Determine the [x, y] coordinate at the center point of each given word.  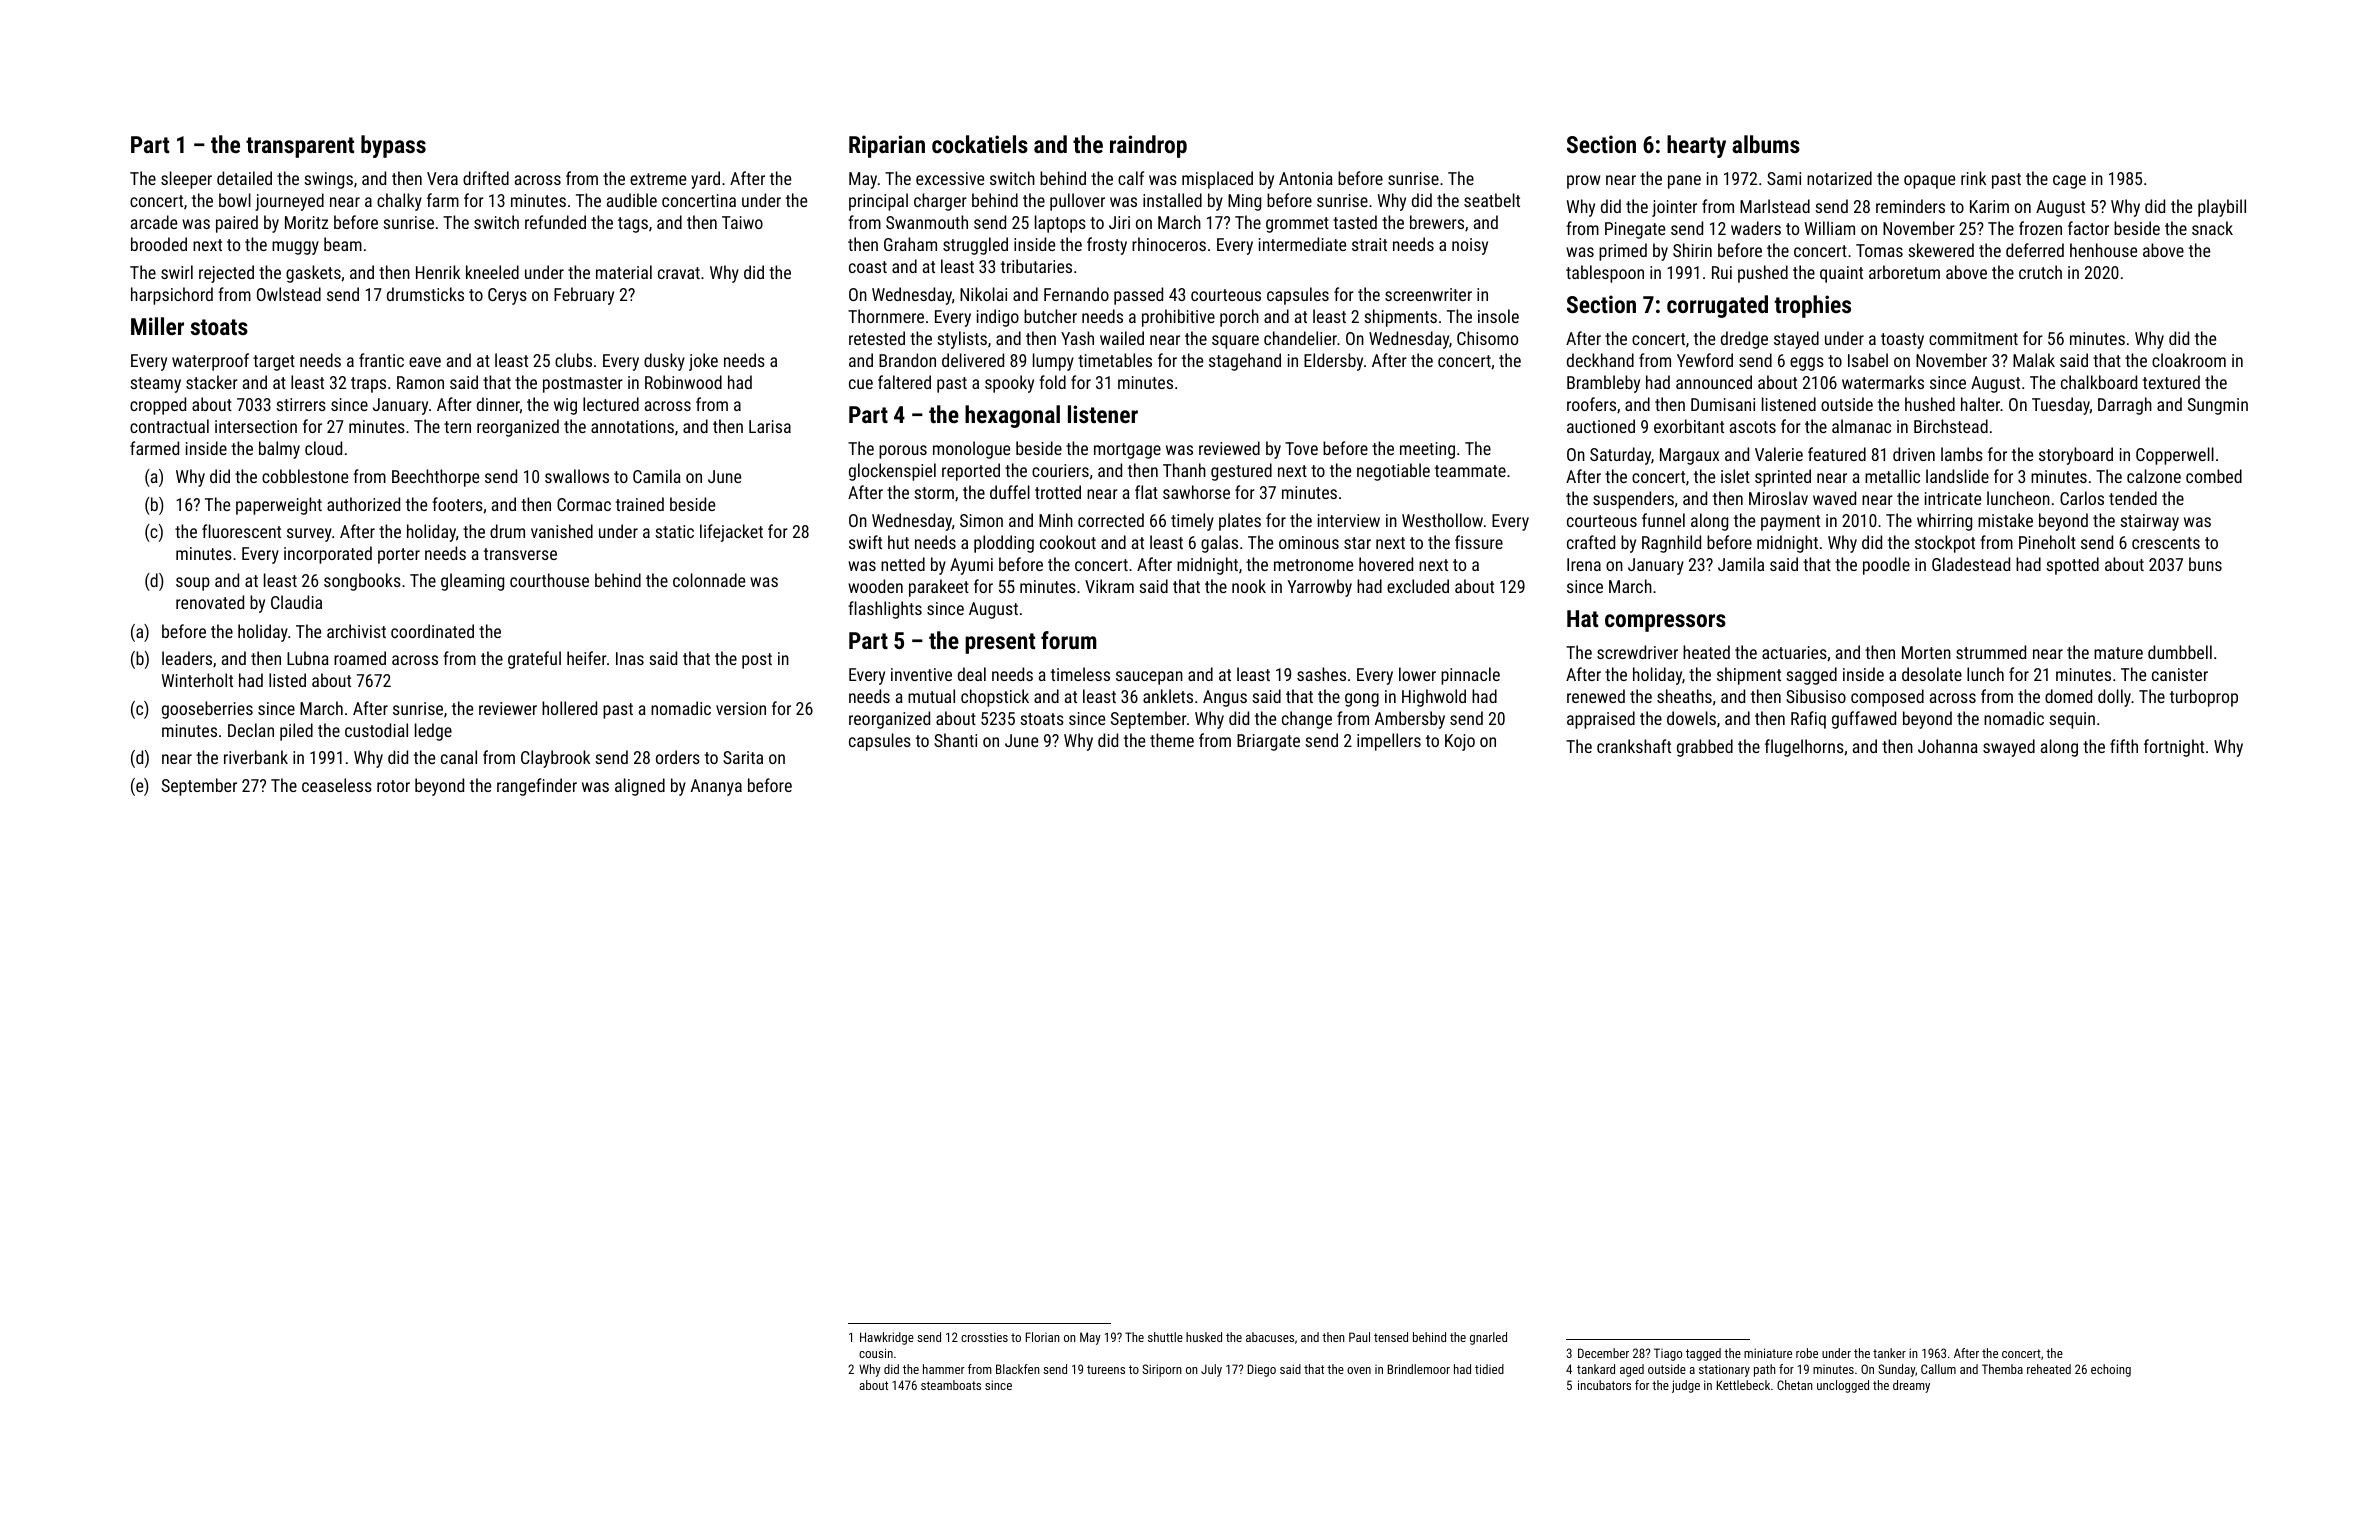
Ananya [716, 787]
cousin [876, 1353]
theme [1172, 740]
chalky [399, 202]
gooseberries [207, 710]
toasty [1902, 341]
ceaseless [337, 785]
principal [878, 202]
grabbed [1705, 748]
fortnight [2174, 748]
